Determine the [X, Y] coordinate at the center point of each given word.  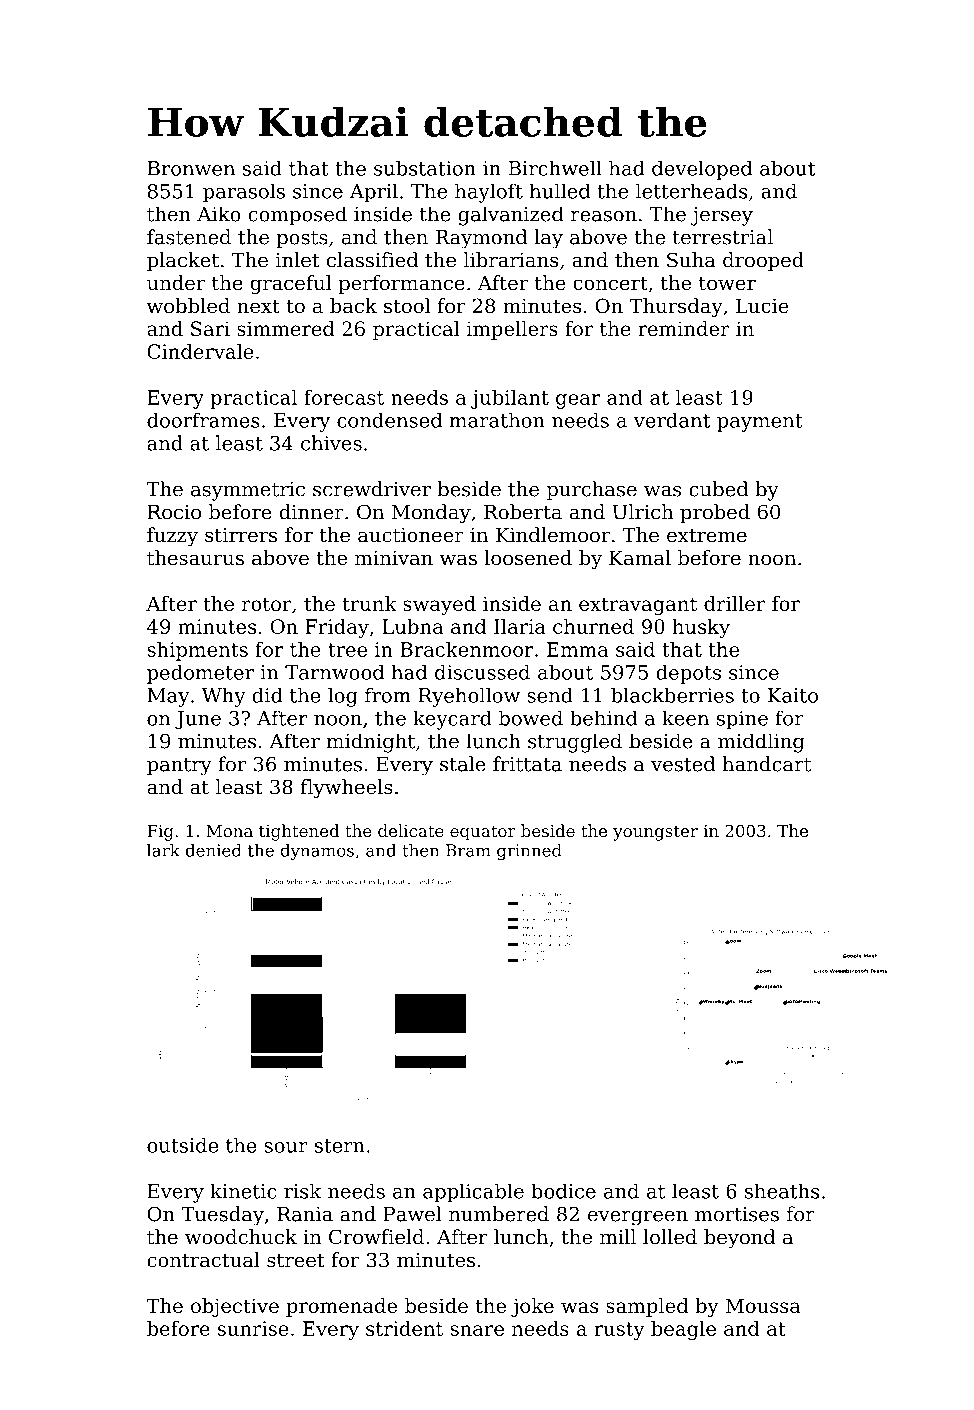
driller [734, 603]
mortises [737, 1214]
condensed [389, 420]
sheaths [782, 1191]
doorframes [203, 420]
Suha [691, 260]
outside [182, 1145]
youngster [655, 833]
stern [340, 1146]
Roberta [523, 512]
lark [163, 850]
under [176, 283]
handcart [767, 764]
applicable [473, 1193]
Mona [229, 831]
